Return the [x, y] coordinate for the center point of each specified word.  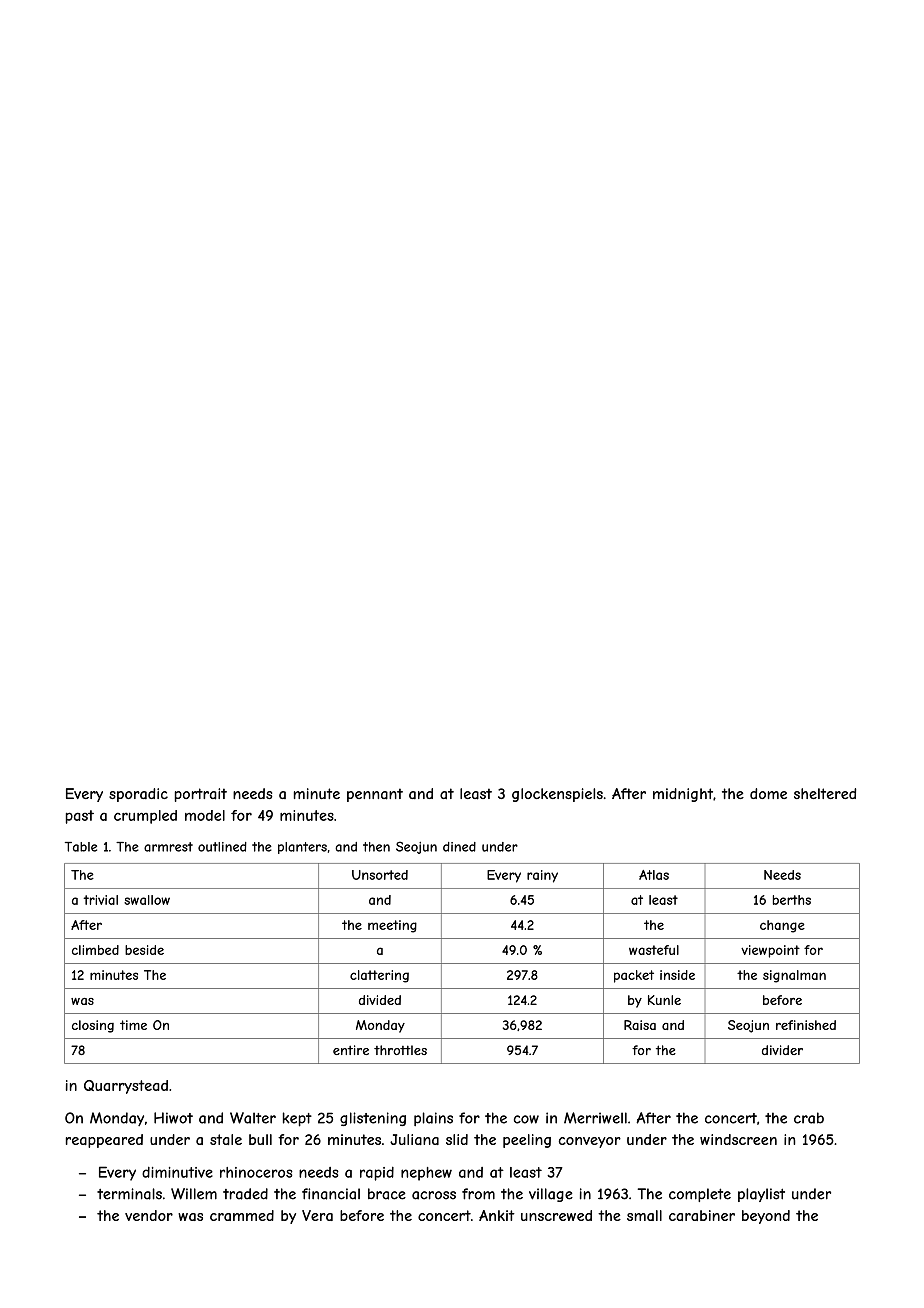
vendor [149, 1215]
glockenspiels [557, 795]
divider [782, 1050]
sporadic [138, 795]
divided [380, 1000]
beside [144, 950]
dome [768, 793]
